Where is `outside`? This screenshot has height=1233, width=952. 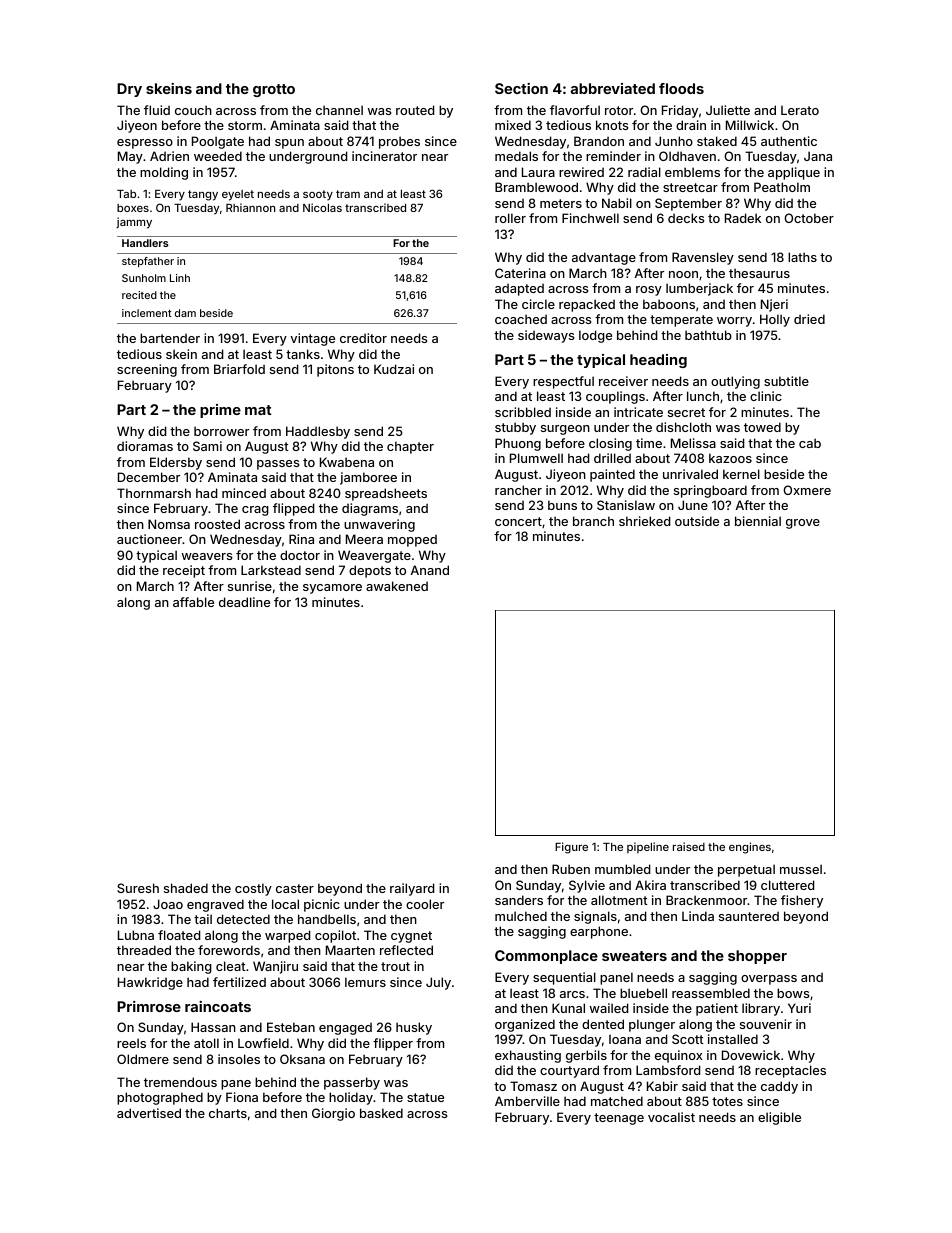
outside is located at coordinates (697, 521).
